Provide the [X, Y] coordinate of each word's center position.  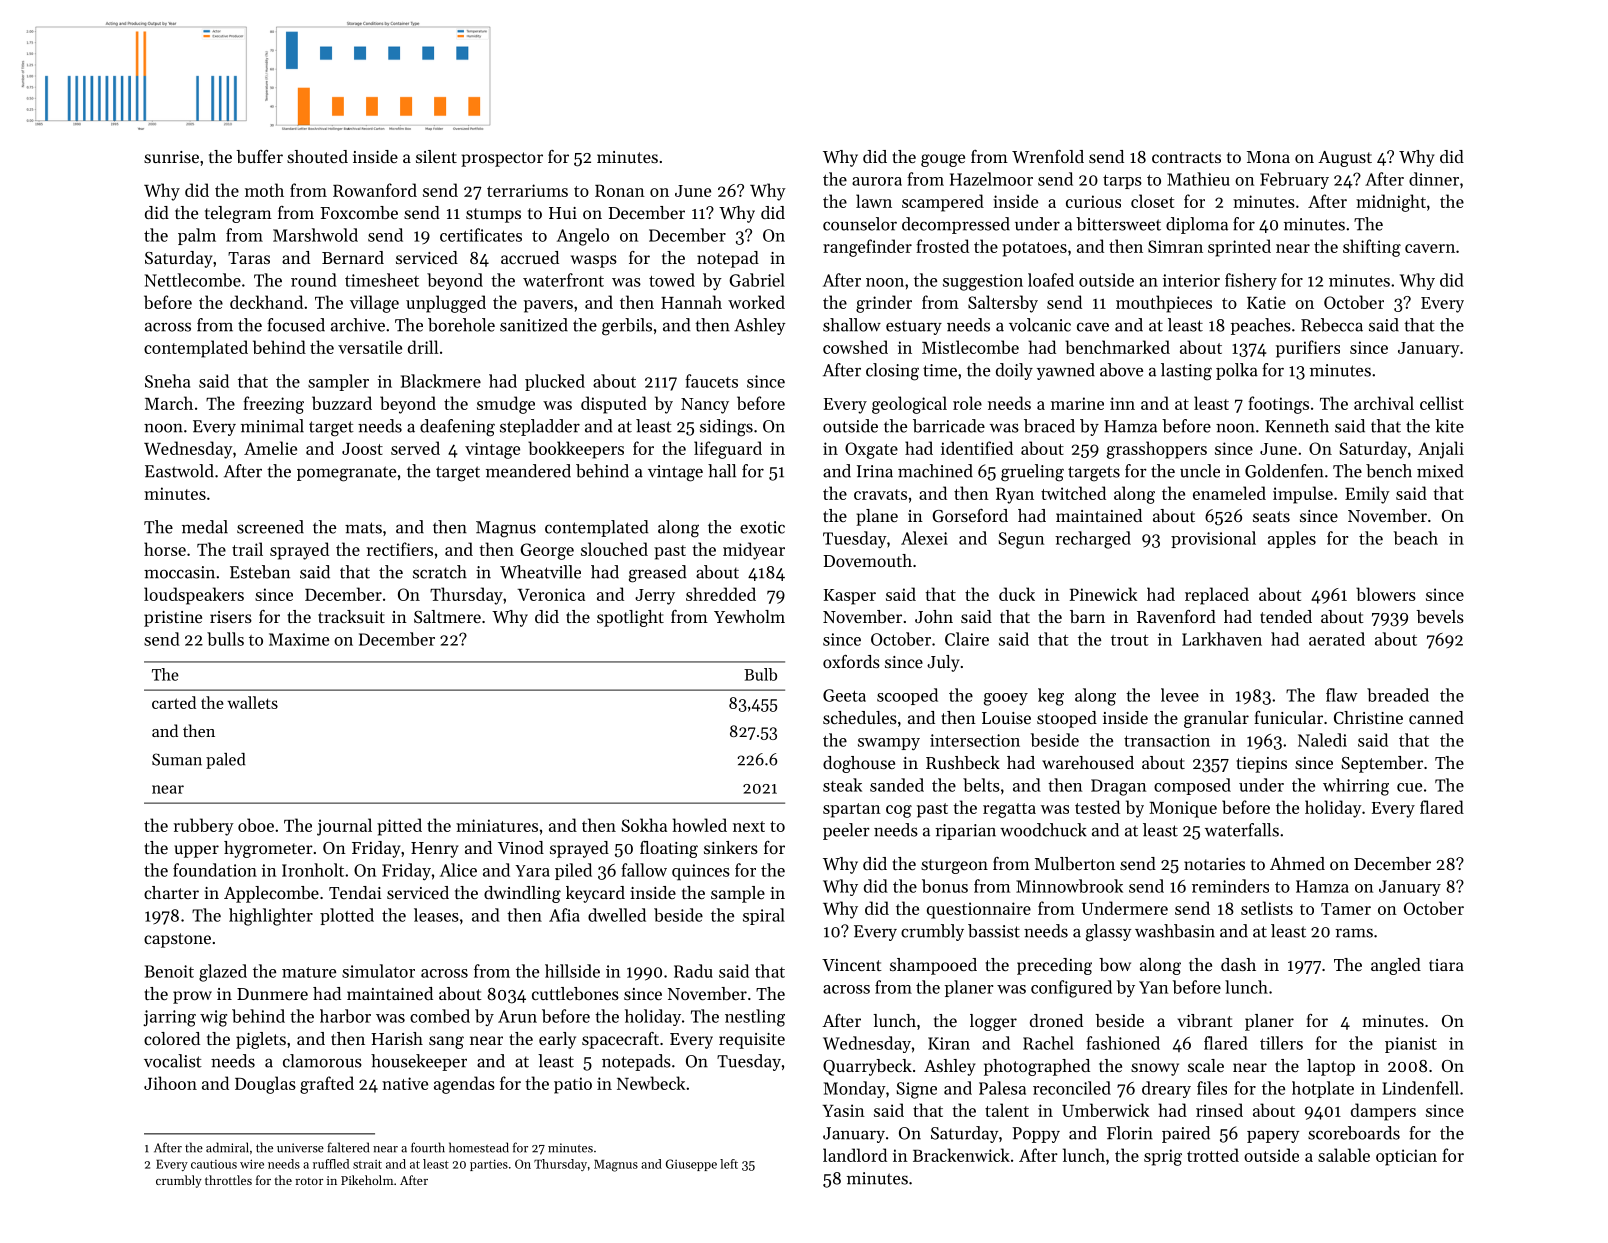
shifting [1372, 248]
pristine [173, 619]
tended [1286, 616]
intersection [975, 740]
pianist [1411, 1045]
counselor [860, 224]
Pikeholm [367, 1180]
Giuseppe [691, 1165]
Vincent [852, 965]
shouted [317, 156]
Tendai [355, 892]
